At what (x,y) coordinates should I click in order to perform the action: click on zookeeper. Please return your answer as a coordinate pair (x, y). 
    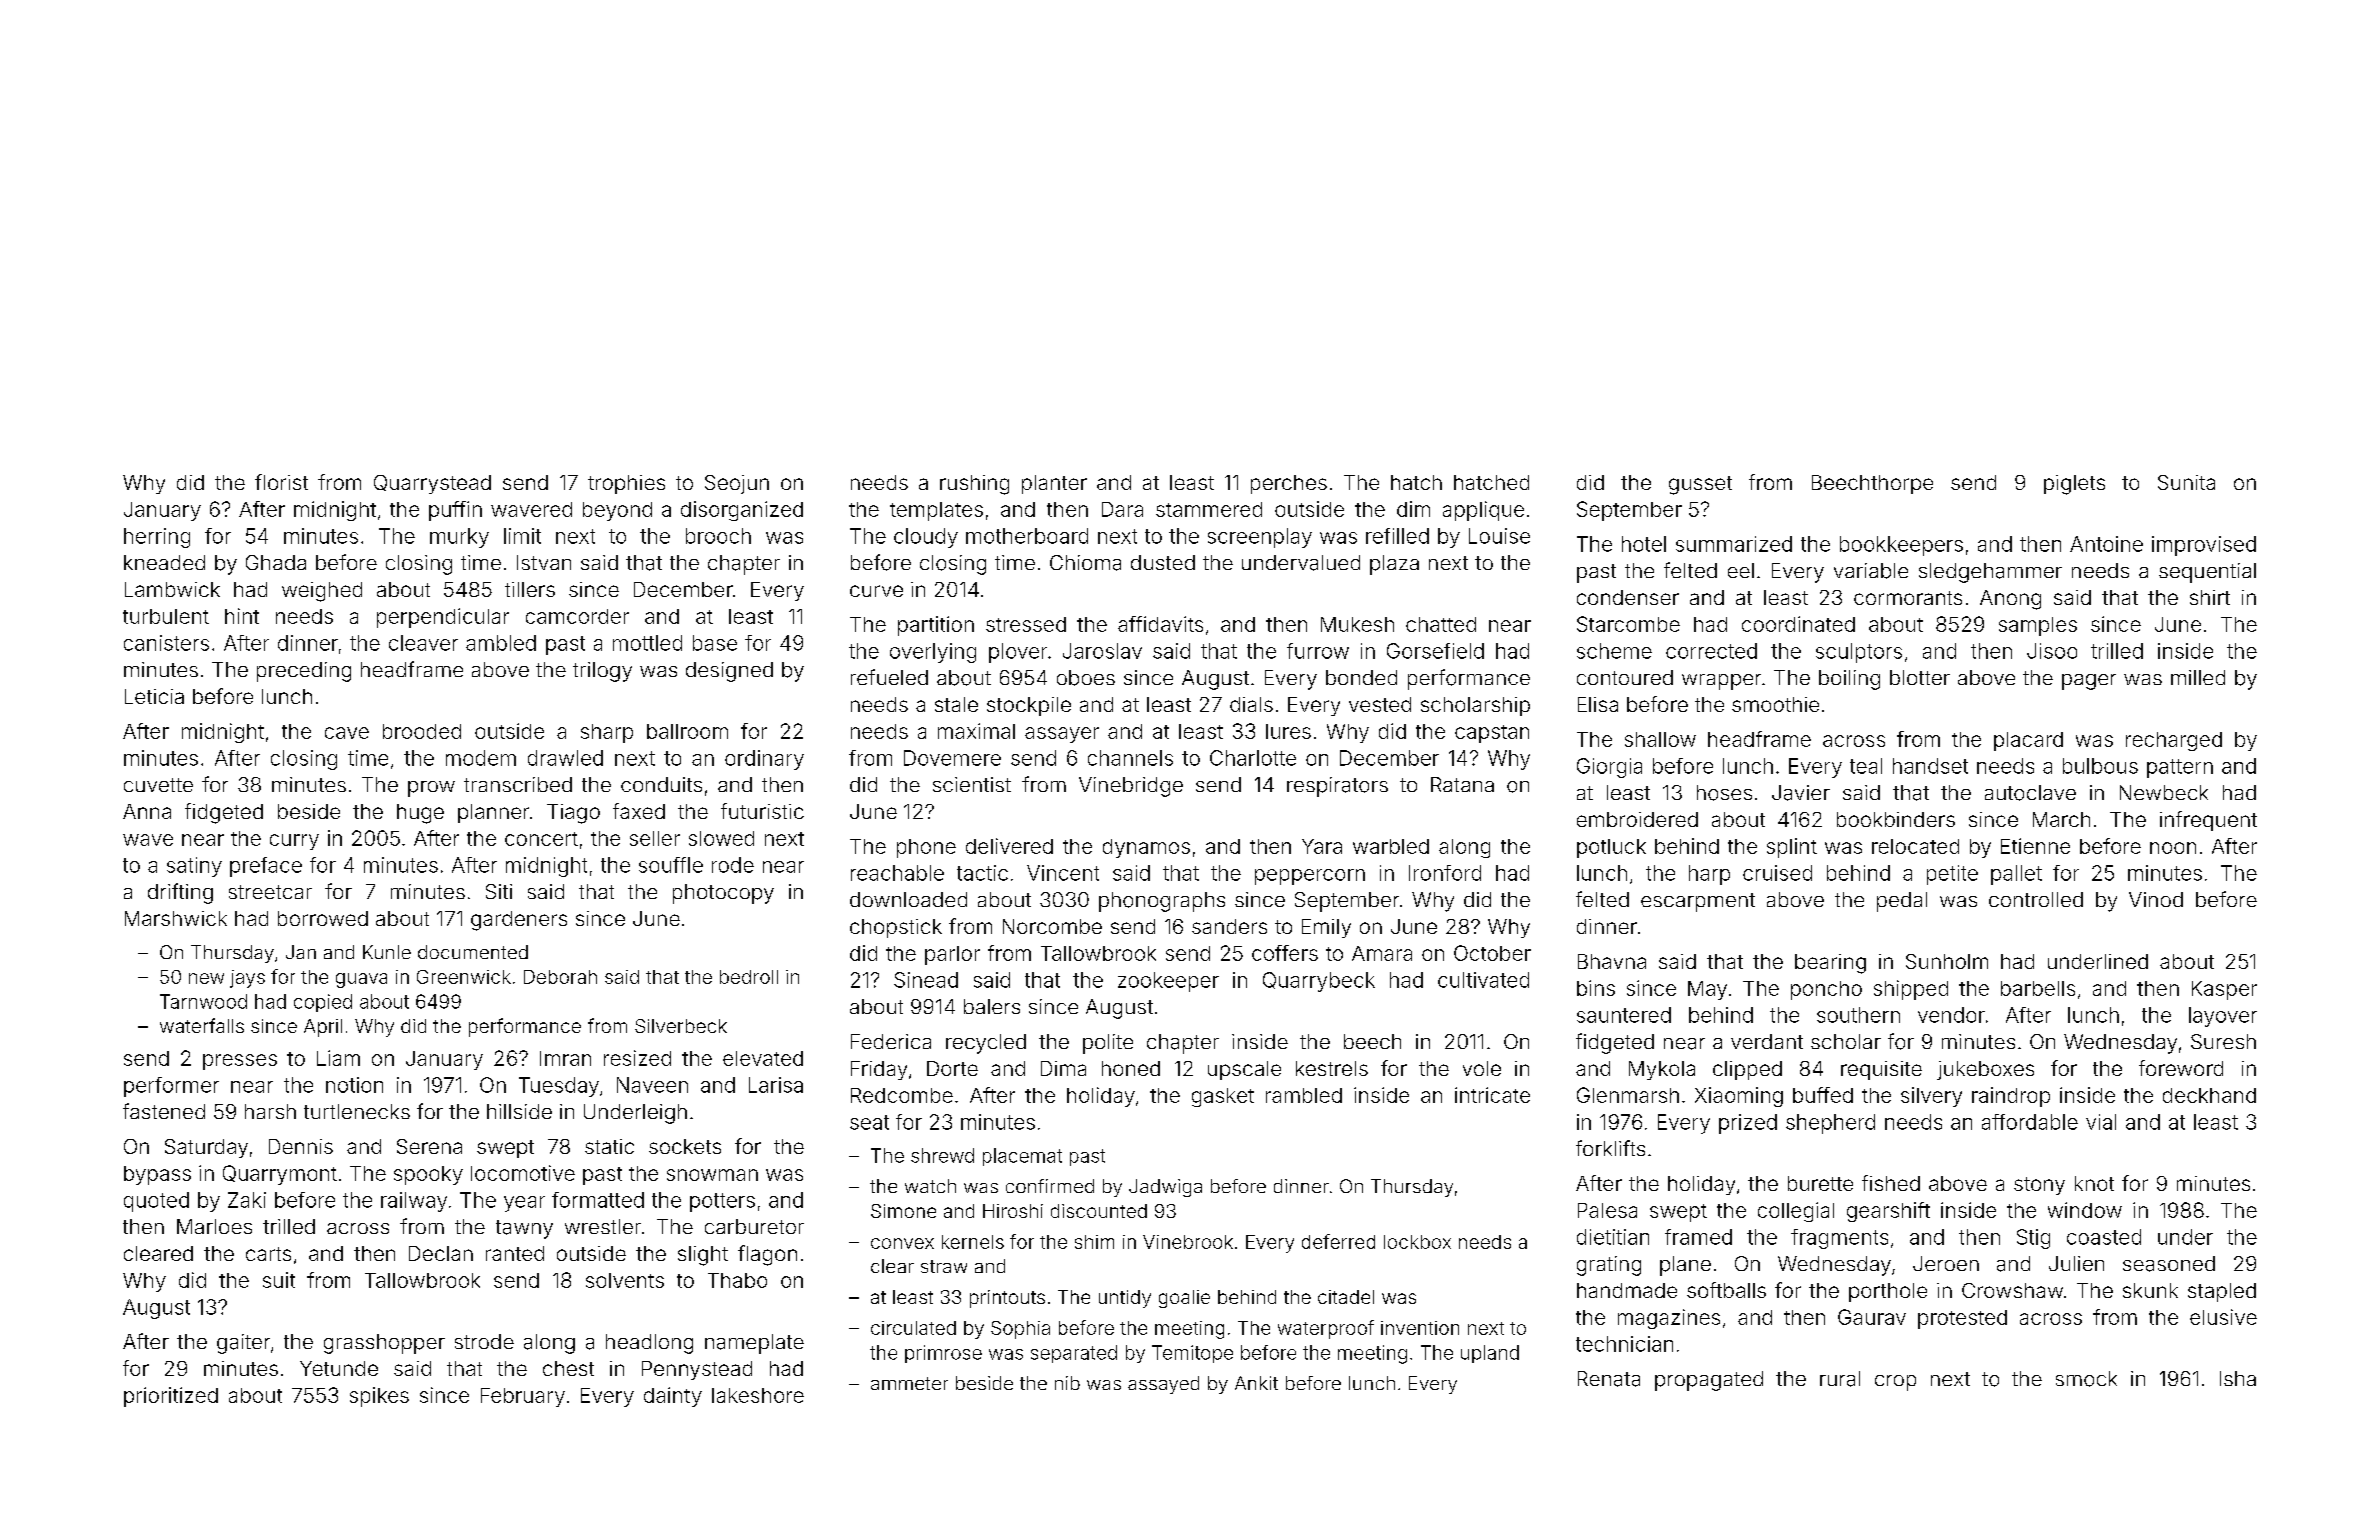
    Looking at the image, I should click on (1168, 982).
